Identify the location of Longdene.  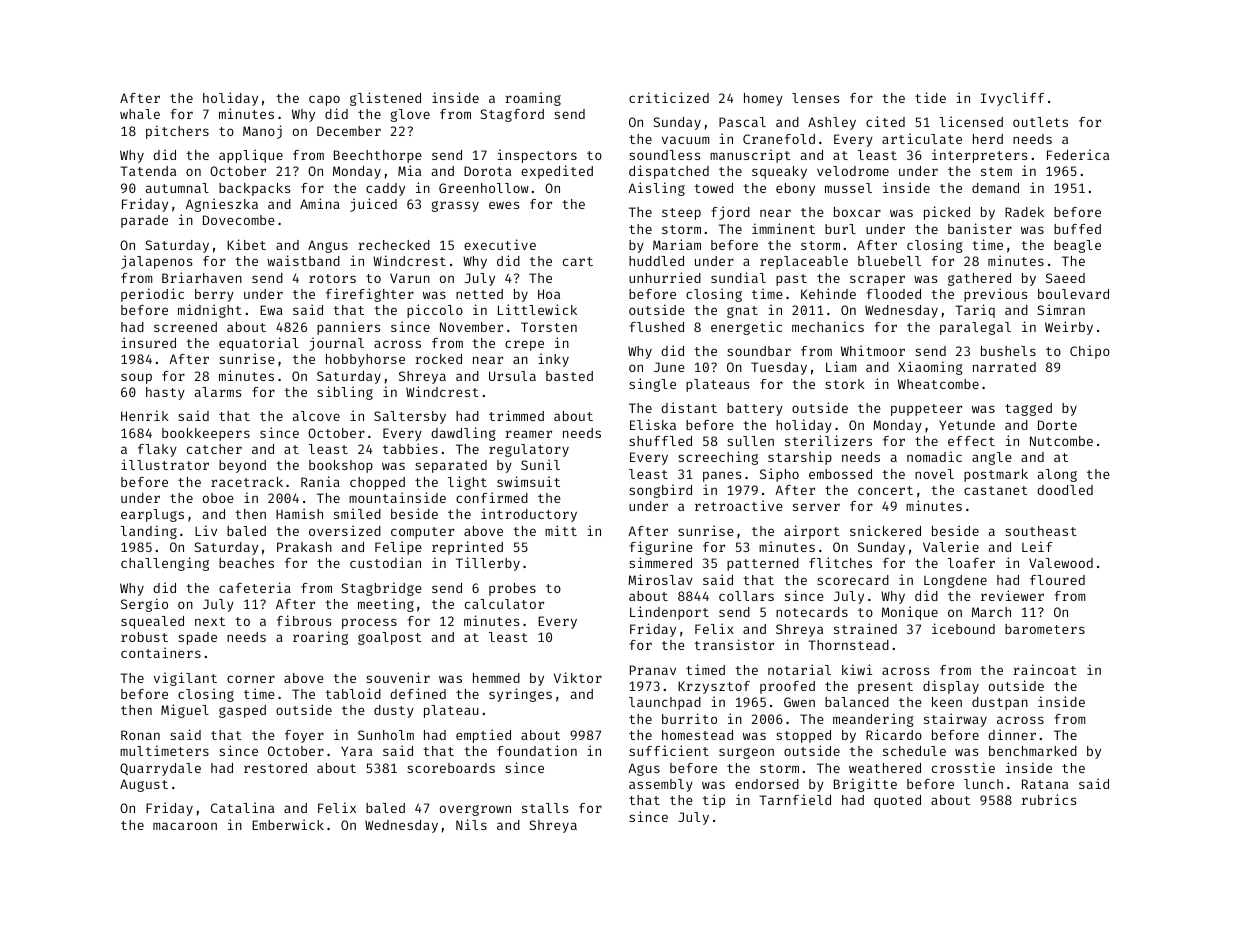
(955, 581).
